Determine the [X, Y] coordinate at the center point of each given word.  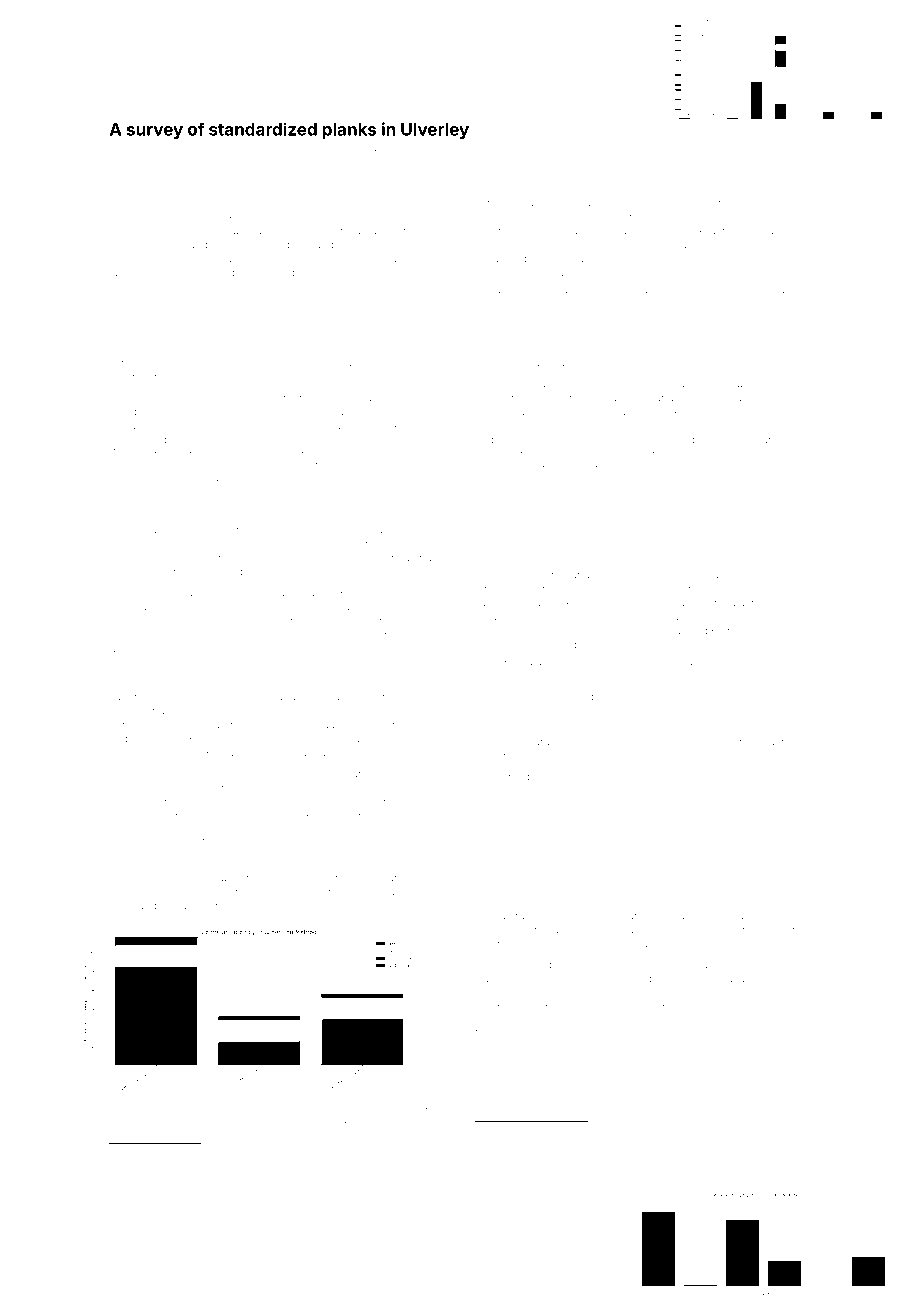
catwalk [664, 1175]
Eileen [124, 1112]
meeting [222, 337]
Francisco [731, 616]
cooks [387, 468]
